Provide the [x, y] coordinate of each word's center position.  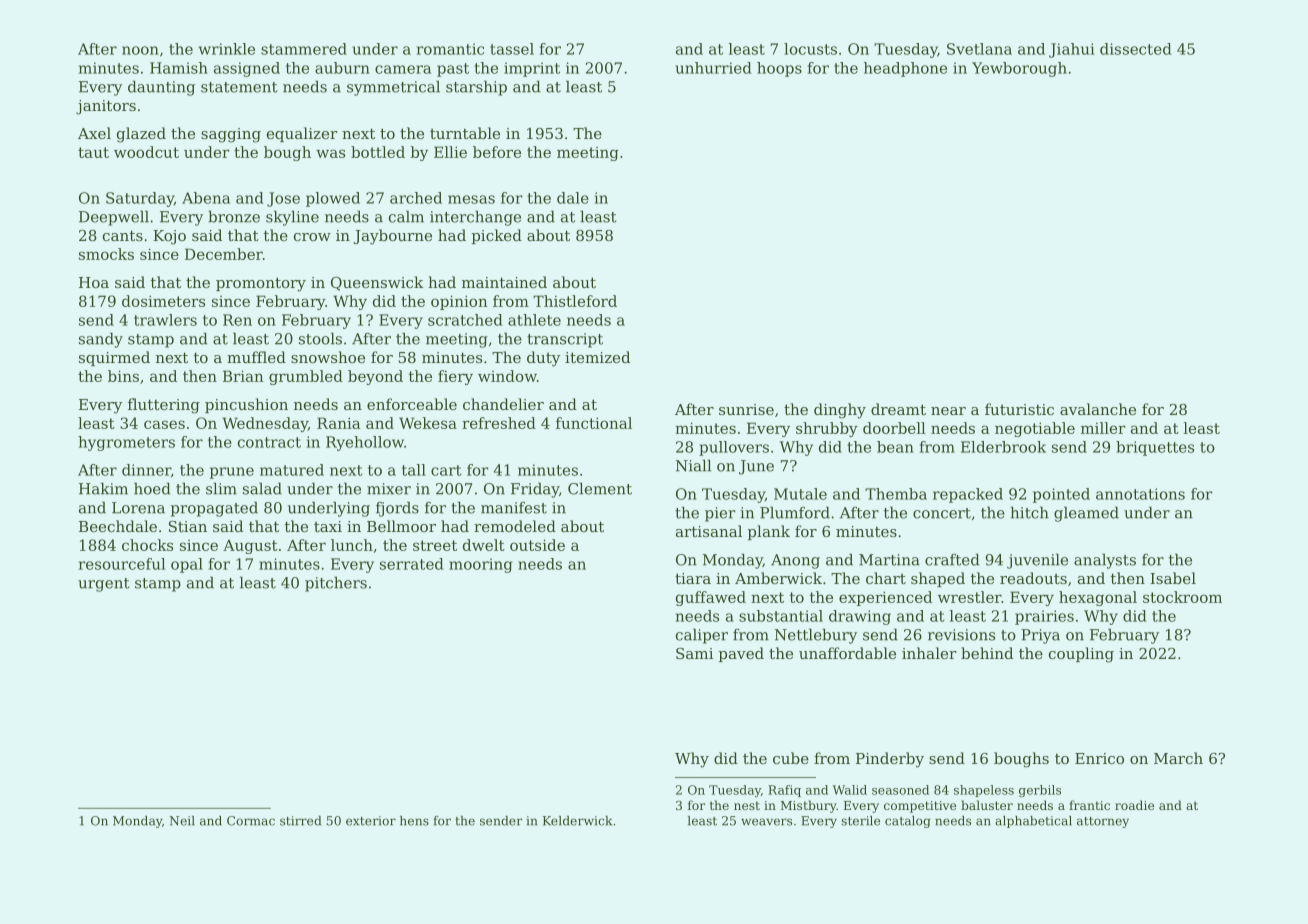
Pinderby [890, 760]
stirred [300, 821]
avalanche [1098, 409]
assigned [247, 69]
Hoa [94, 282]
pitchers [336, 584]
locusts [810, 49]
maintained [504, 282]
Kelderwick [577, 821]
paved [741, 654]
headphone [905, 69]
